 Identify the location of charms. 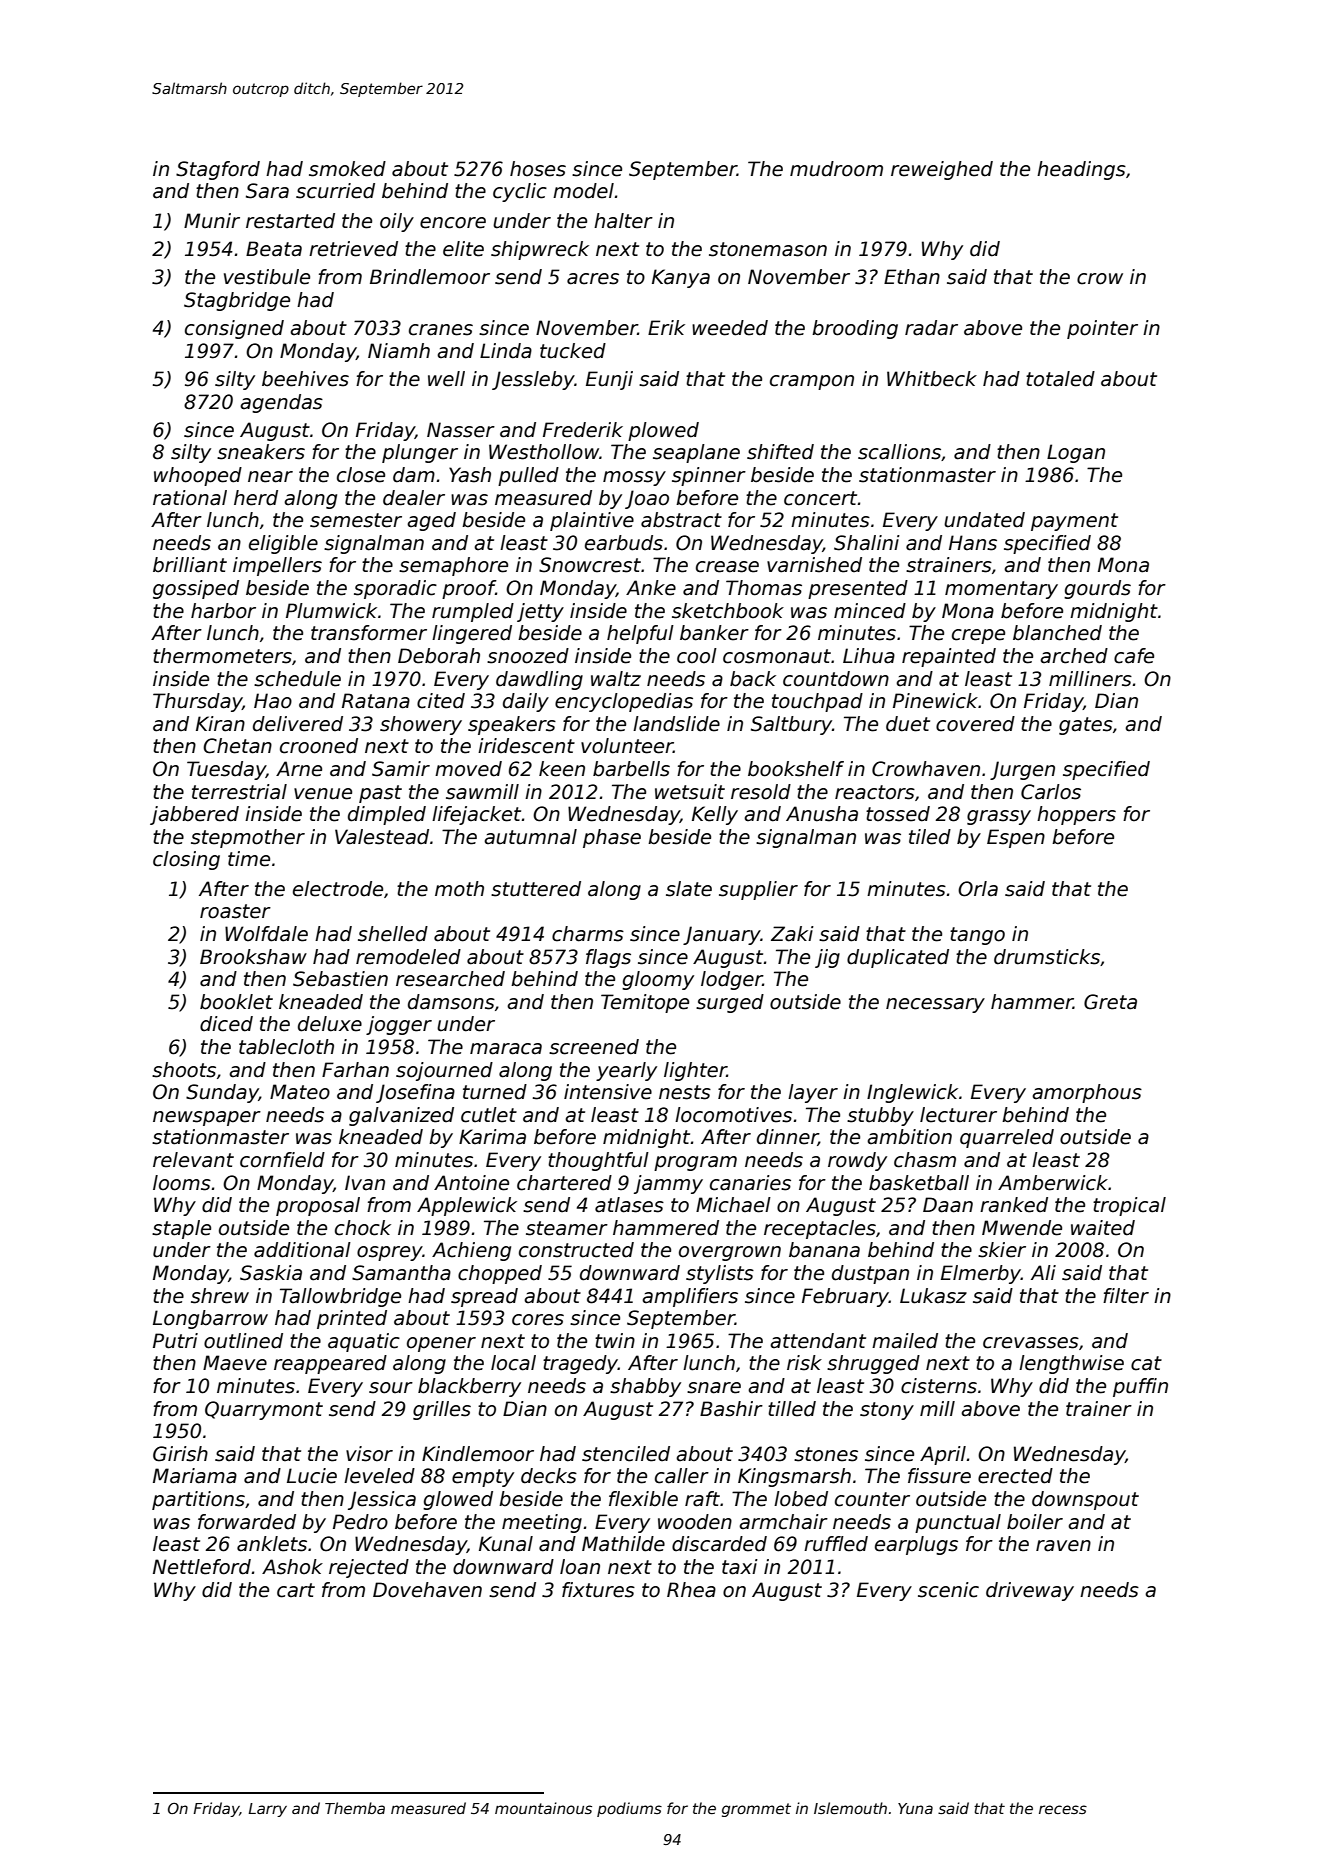
(588, 934).
